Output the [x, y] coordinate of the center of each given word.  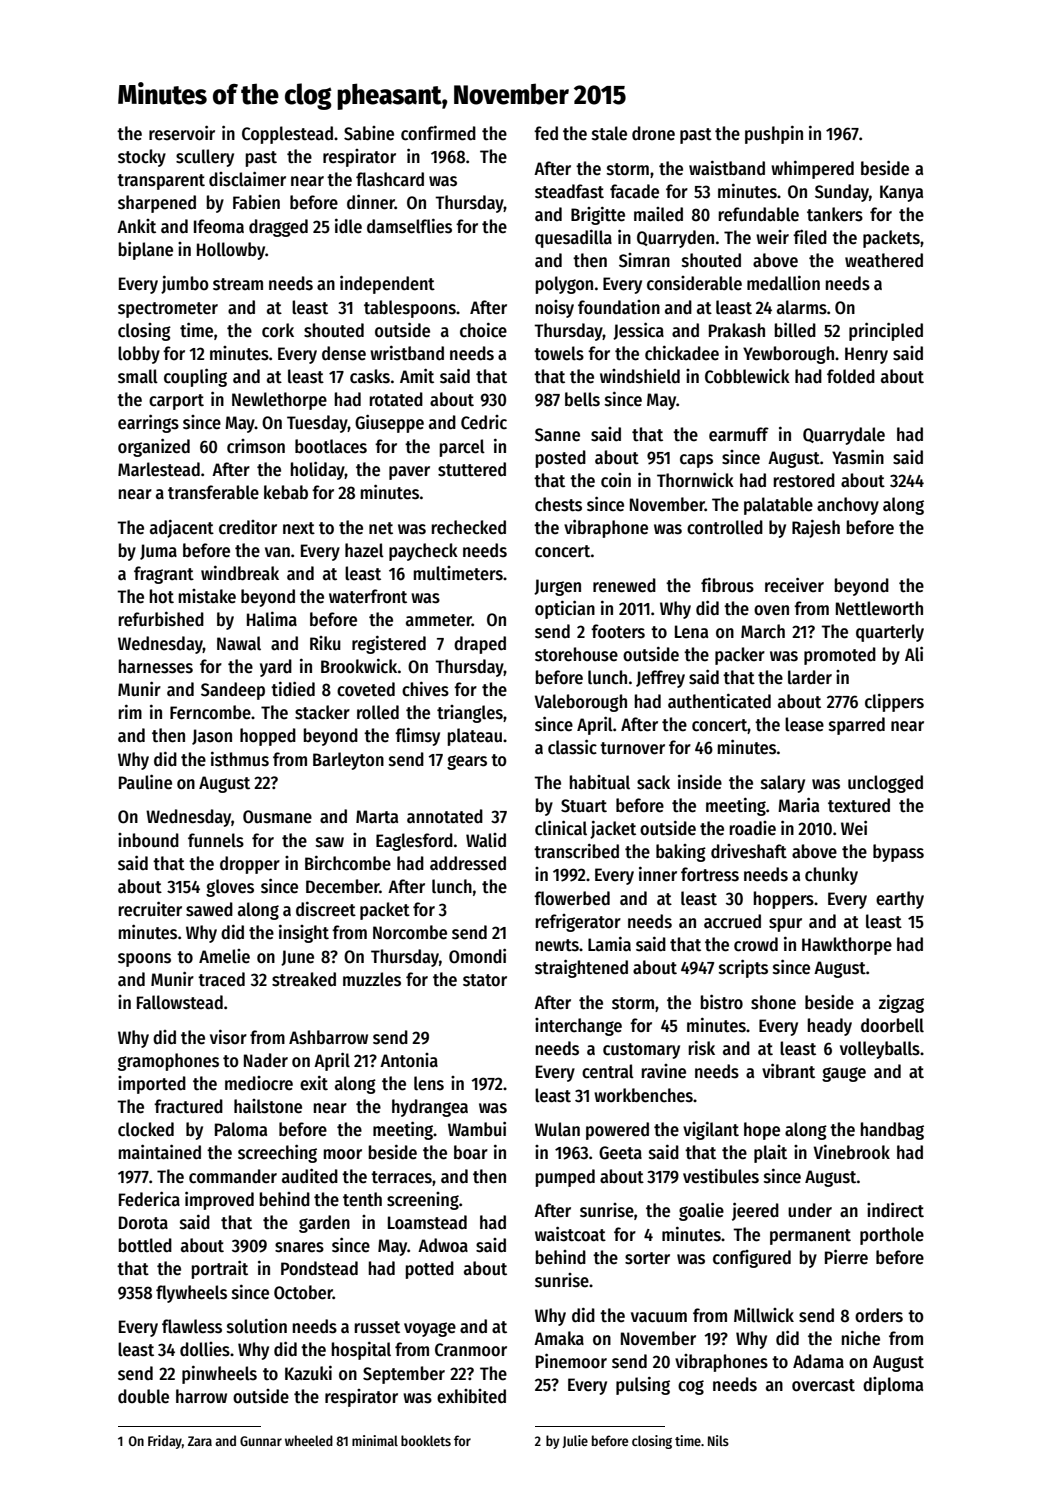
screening [423, 1201]
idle [348, 226]
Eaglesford [414, 842]
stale [609, 133]
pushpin [774, 134]
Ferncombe [210, 712]
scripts [743, 968]
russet [377, 1327]
